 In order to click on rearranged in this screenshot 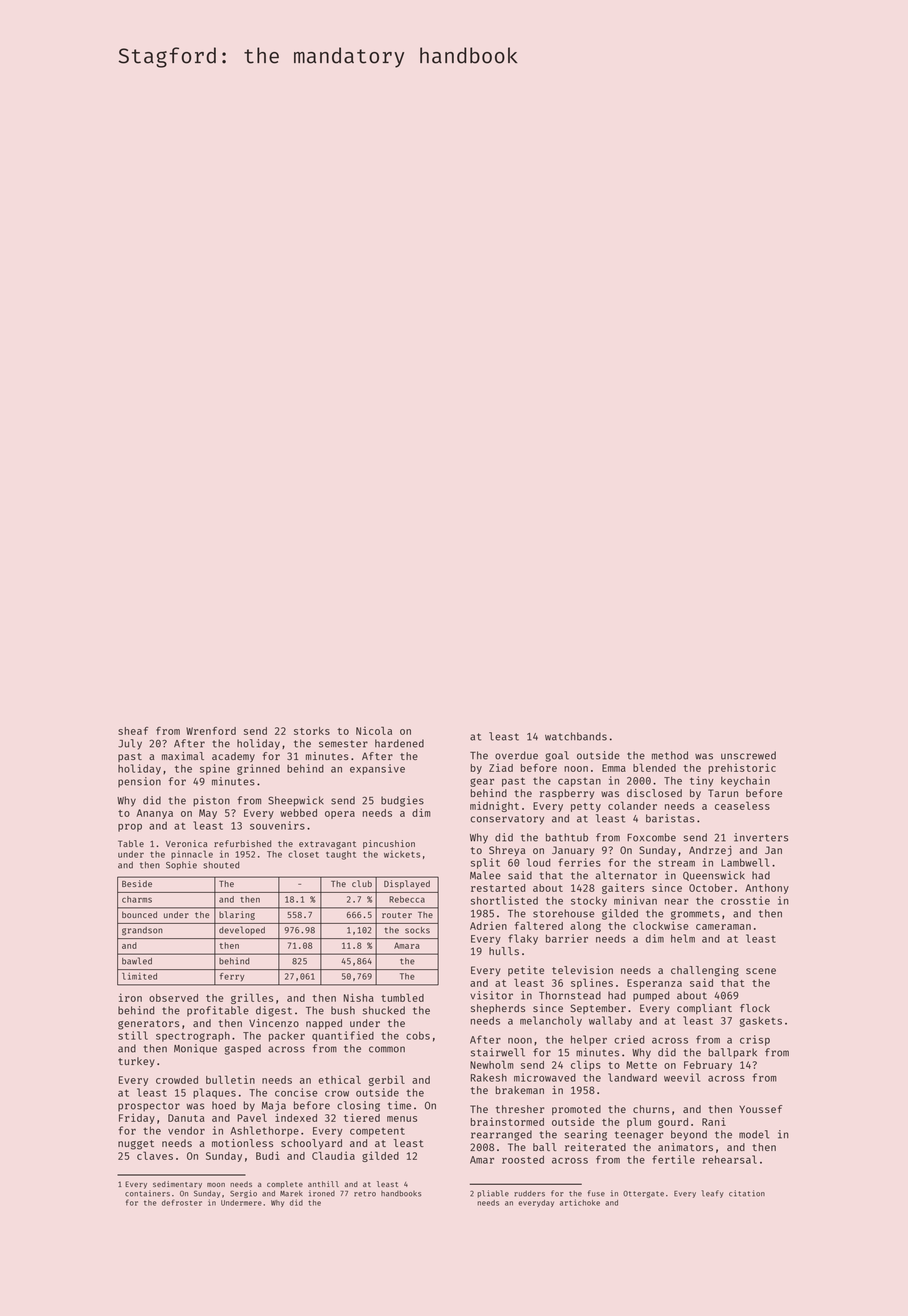, I will do `click(501, 1135)`.
